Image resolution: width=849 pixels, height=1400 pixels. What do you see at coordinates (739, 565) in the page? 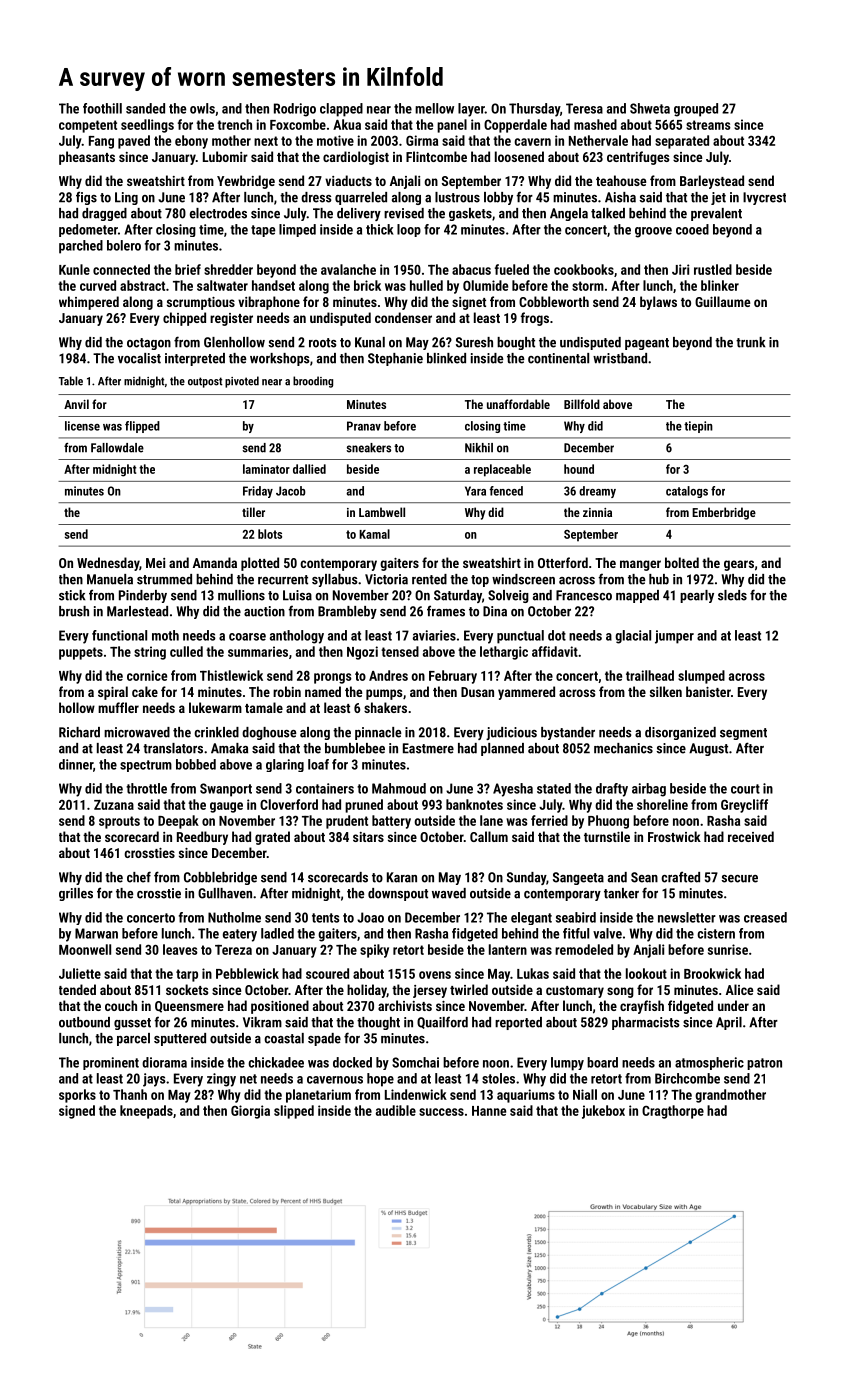
I see `gears` at bounding box center [739, 565].
